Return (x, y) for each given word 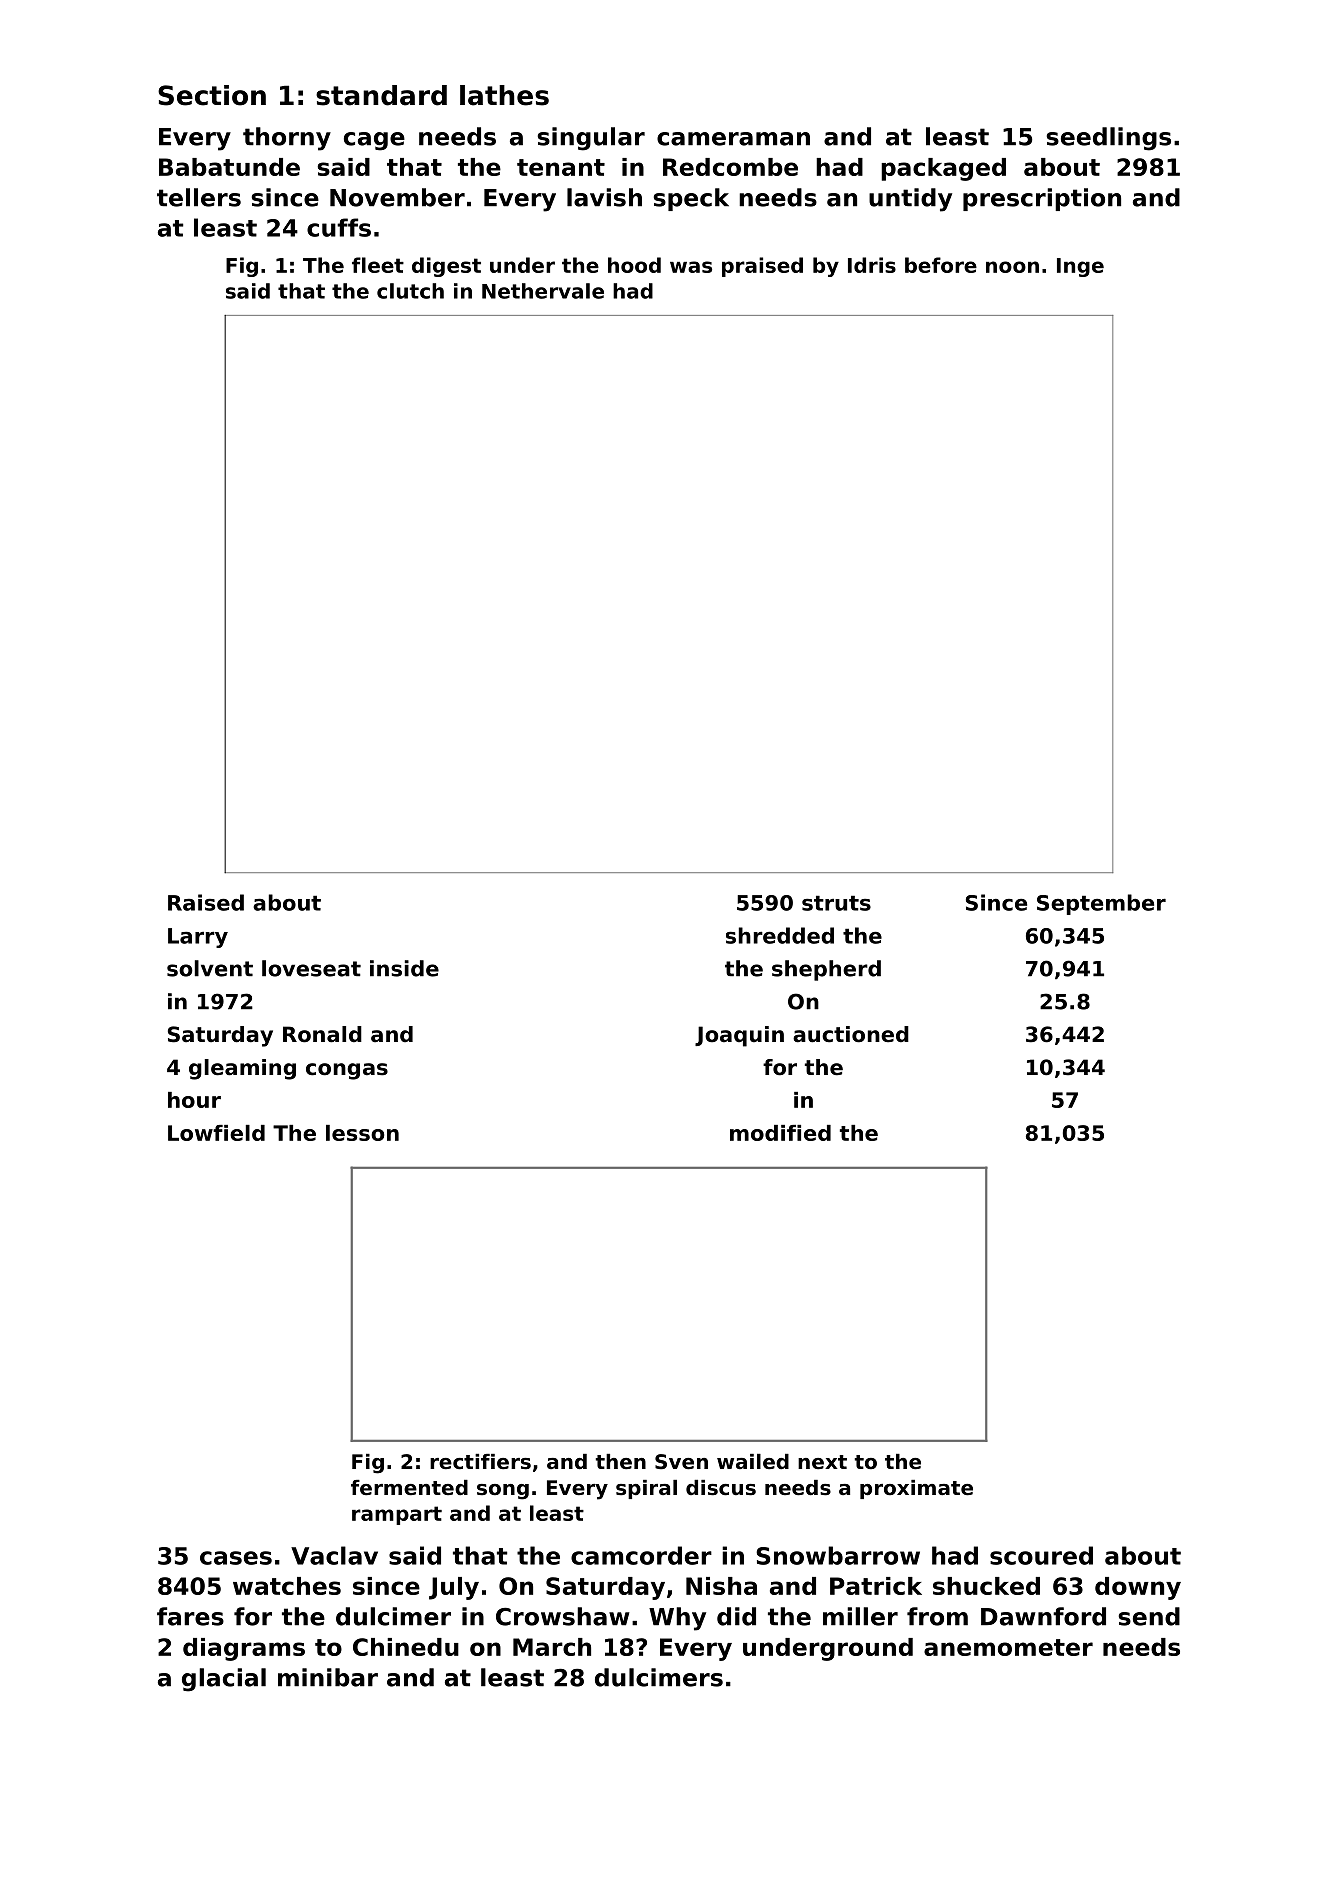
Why (677, 1619)
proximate (916, 1489)
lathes (504, 95)
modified (780, 1133)
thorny (287, 139)
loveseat (311, 968)
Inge (1080, 267)
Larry (198, 938)
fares (190, 1616)
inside (404, 968)
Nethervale (543, 291)
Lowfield (216, 1133)
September (1101, 904)
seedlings (1109, 139)
